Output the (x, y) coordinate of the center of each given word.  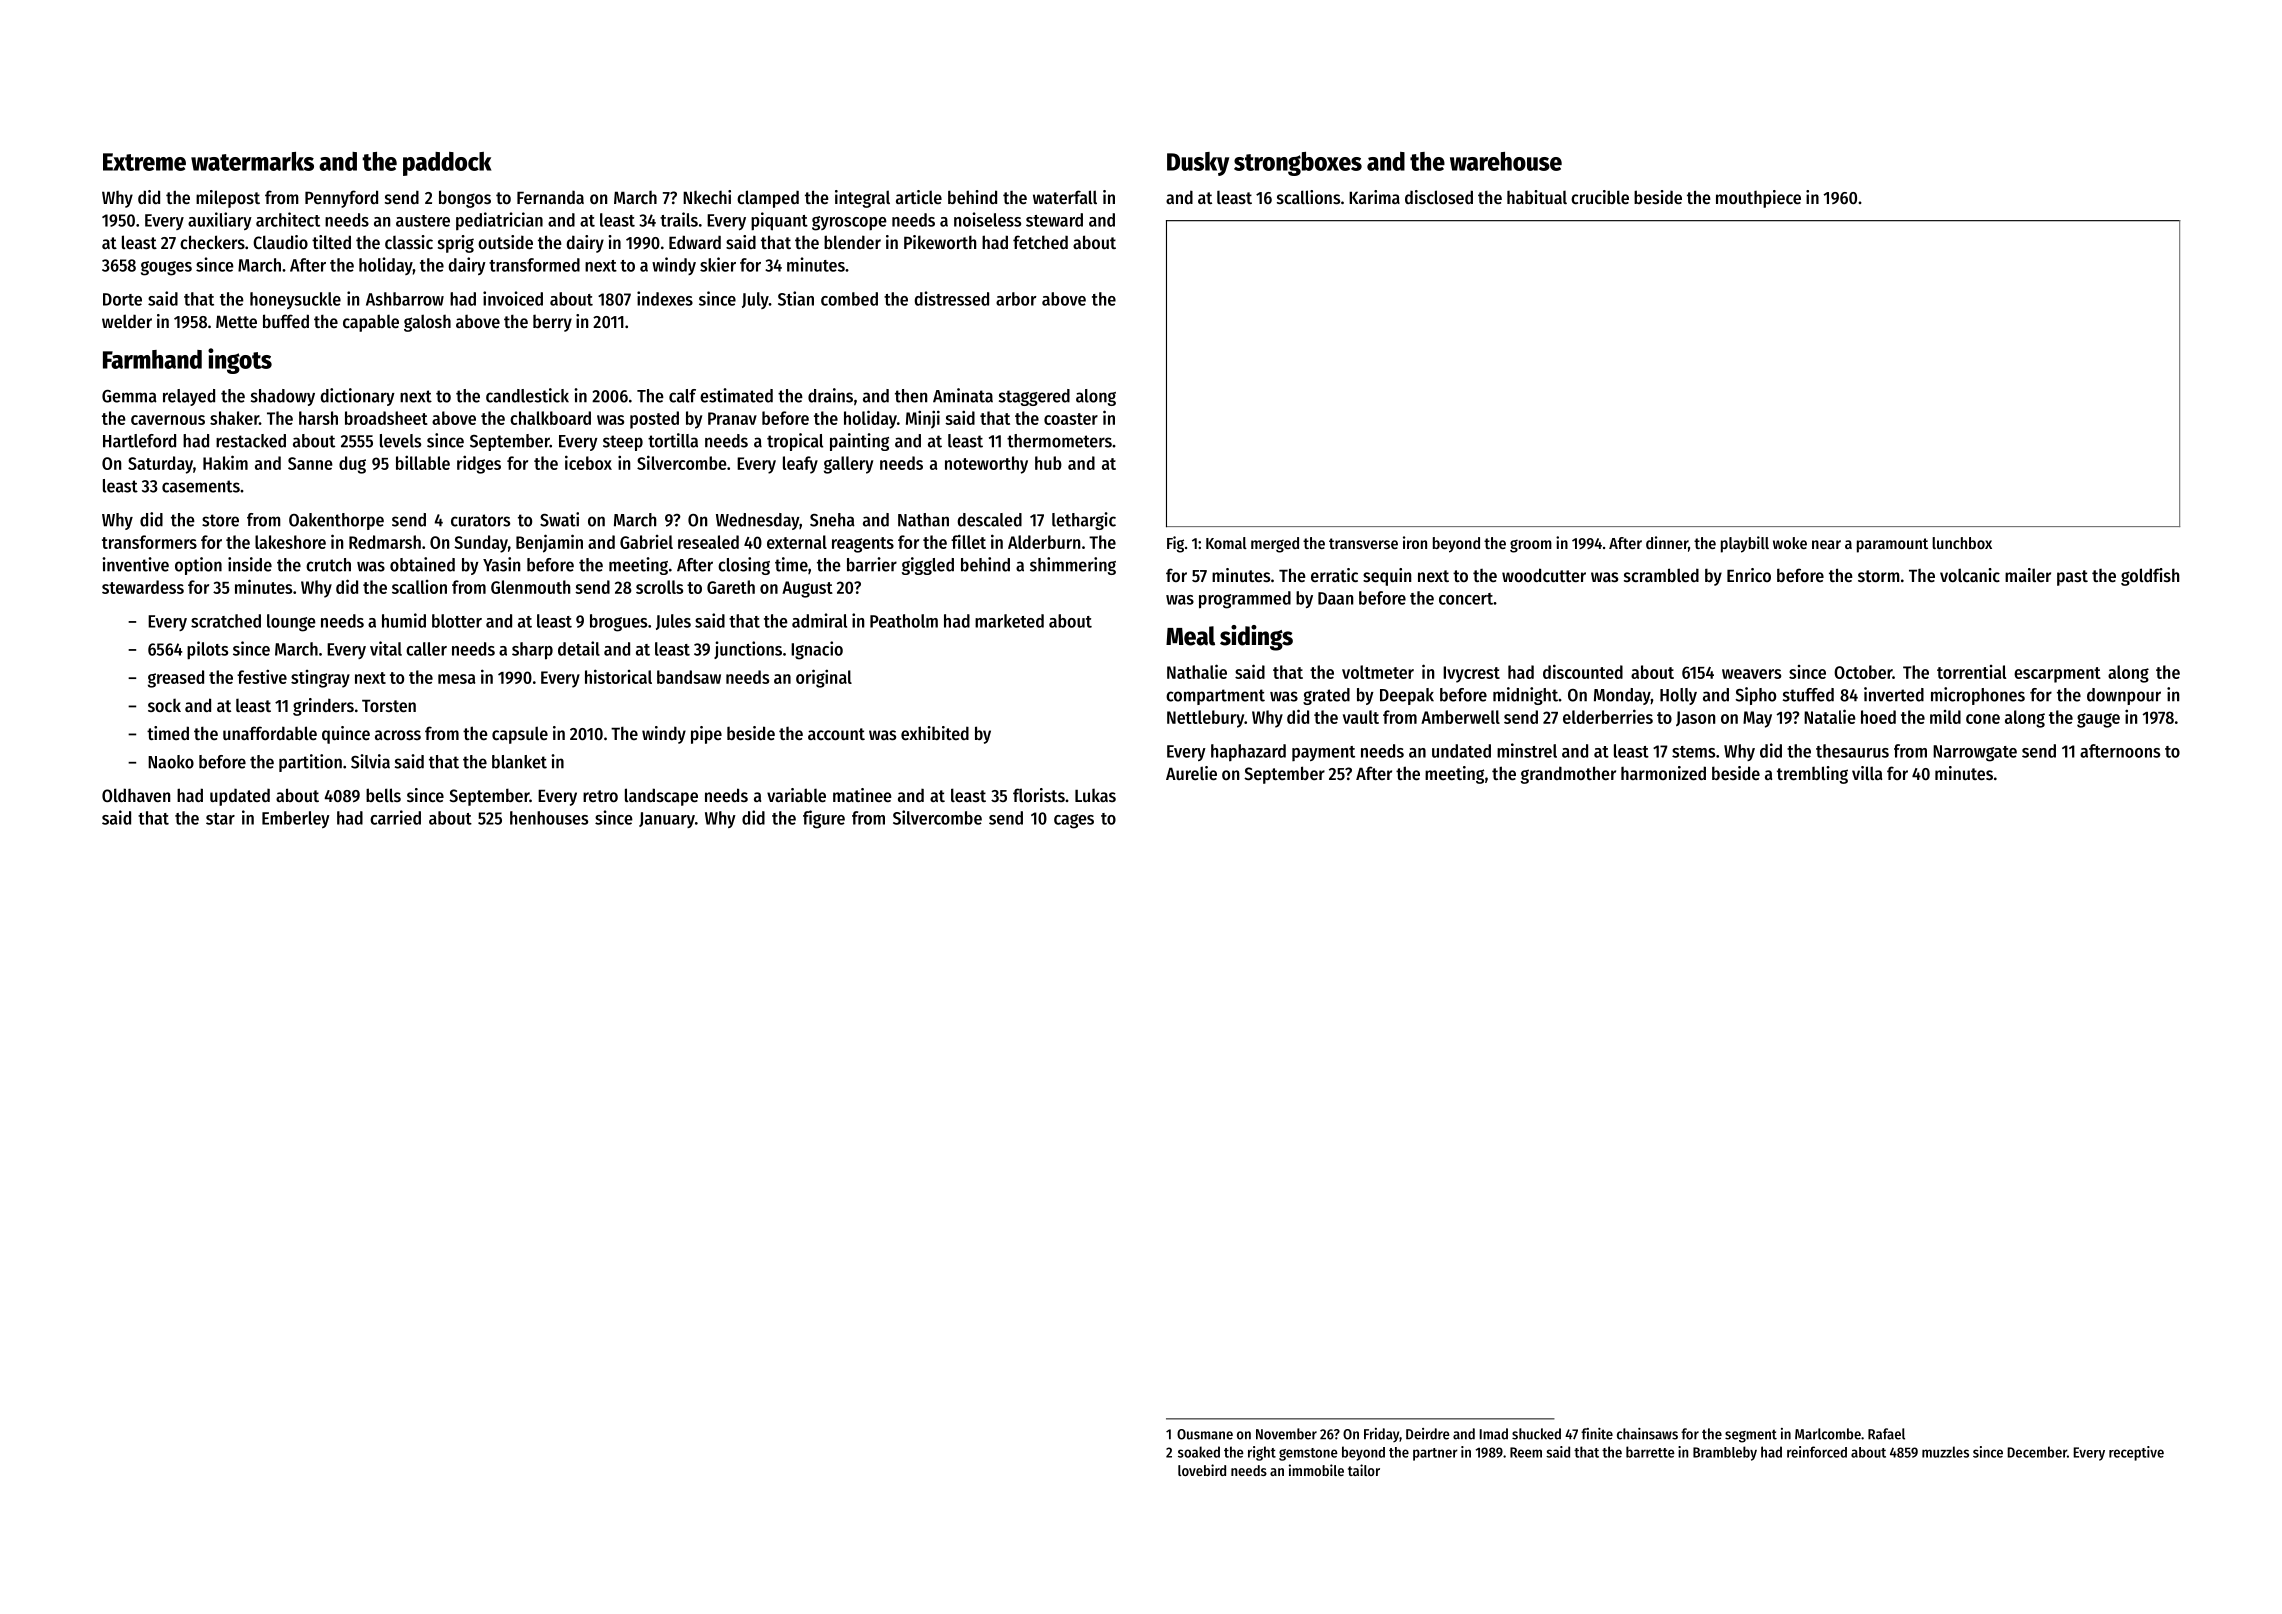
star (220, 819)
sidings (1256, 638)
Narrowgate (1975, 753)
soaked (1199, 1452)
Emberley (296, 819)
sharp (532, 651)
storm (1879, 576)
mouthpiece (1758, 199)
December (2037, 1452)
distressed (952, 298)
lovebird (1202, 1470)
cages (1074, 821)
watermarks (252, 161)
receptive (2136, 1453)
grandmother (1568, 775)
